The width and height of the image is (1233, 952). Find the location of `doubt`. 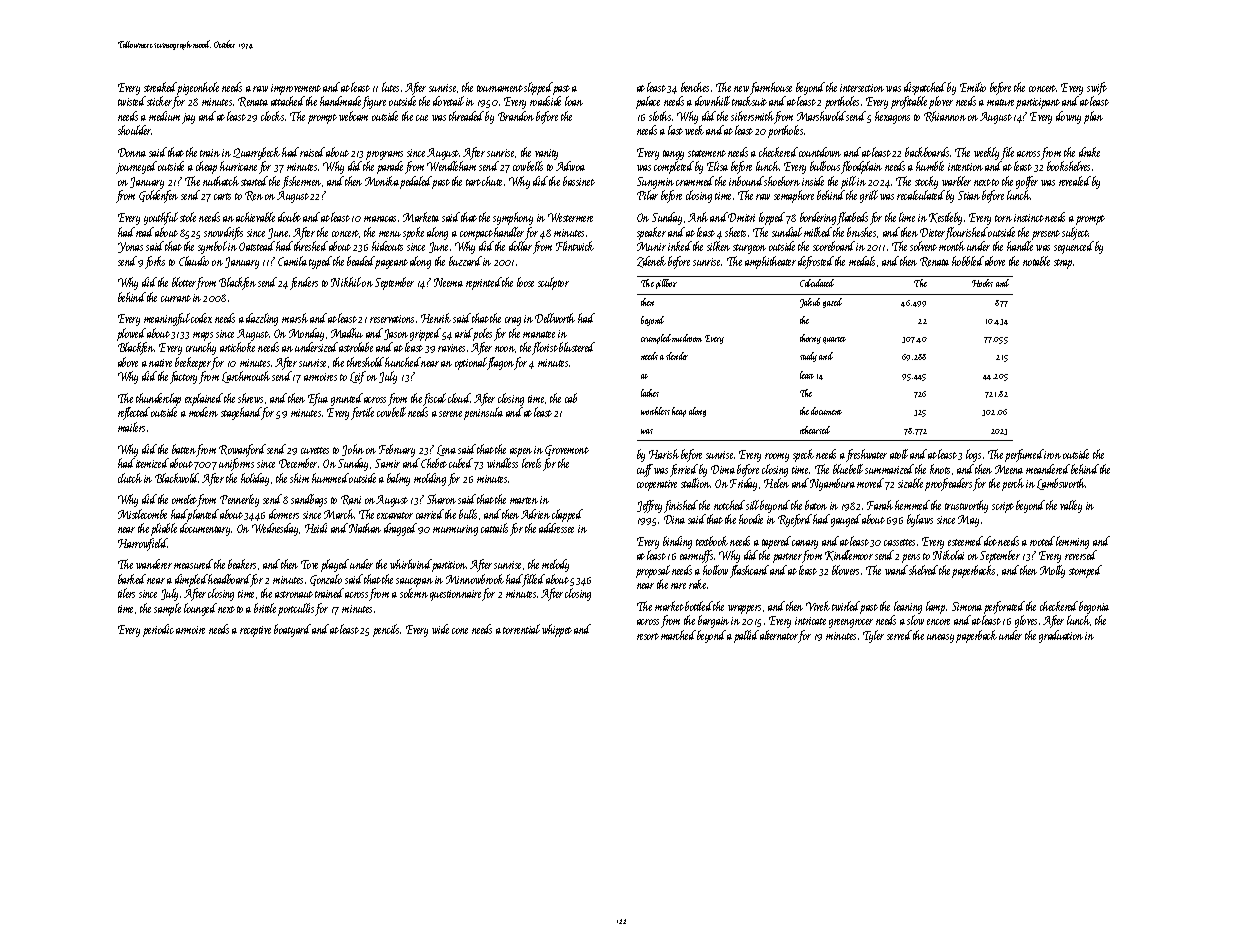

doubt is located at coordinates (289, 217).
